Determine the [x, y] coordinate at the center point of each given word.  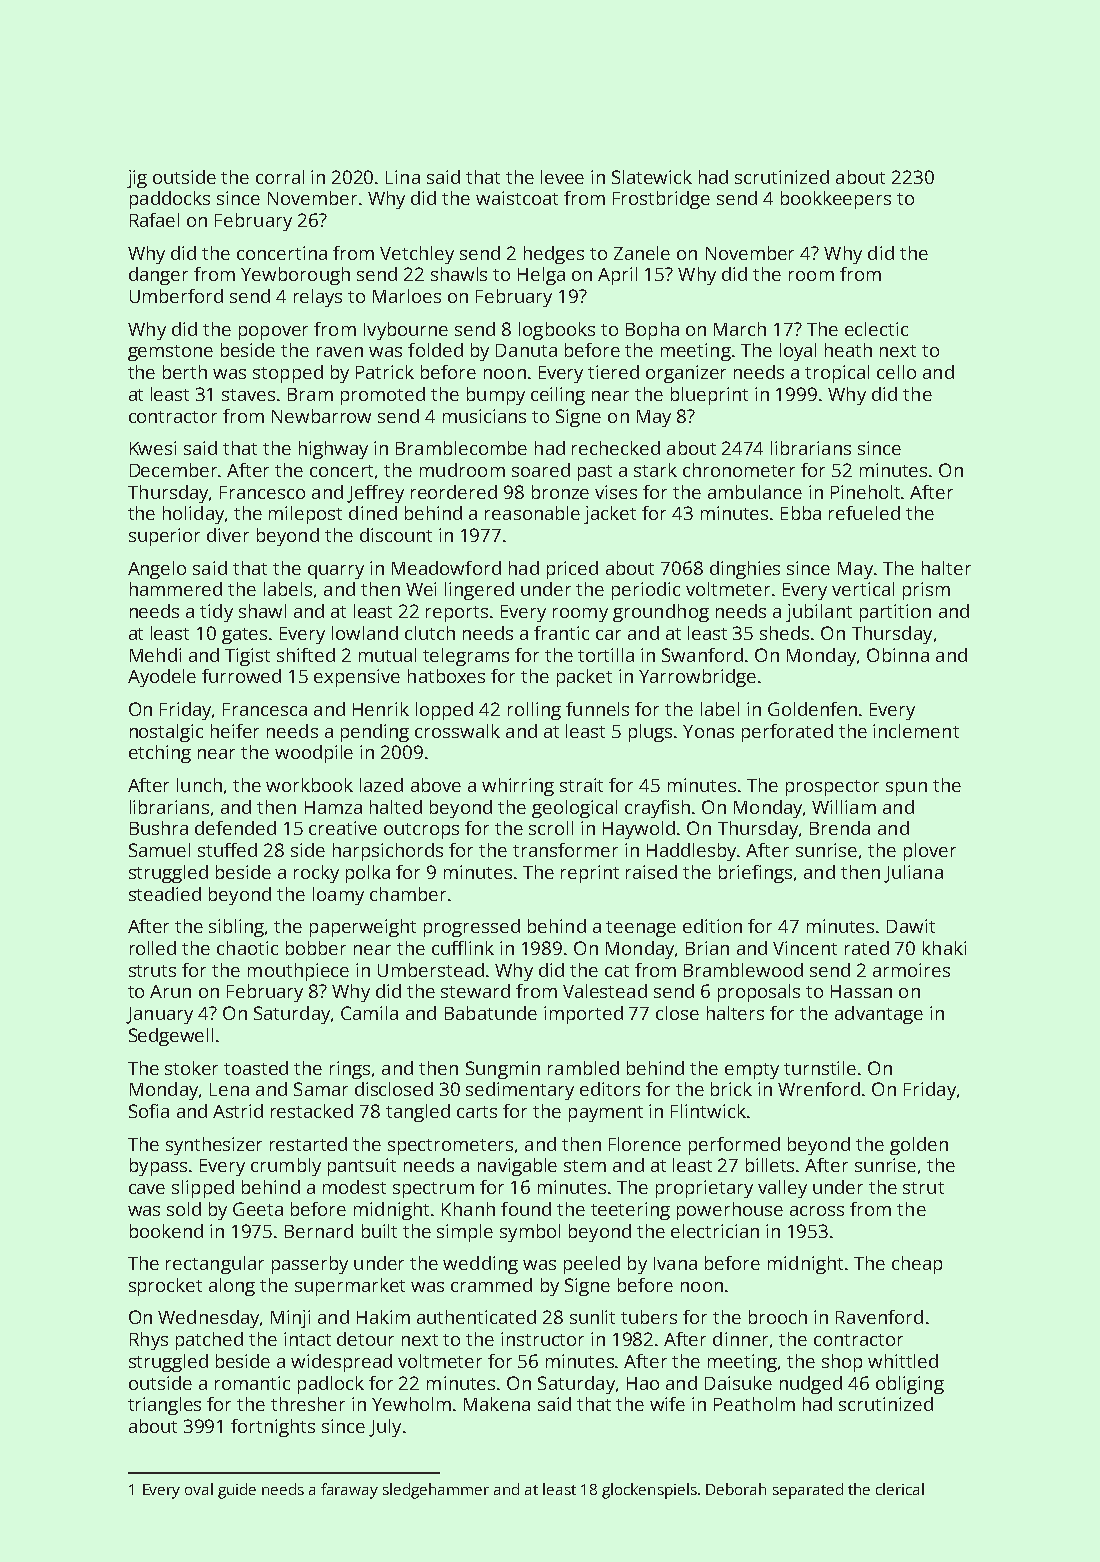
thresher [308, 1404]
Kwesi [153, 448]
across [817, 1211]
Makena [497, 1404]
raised [651, 872]
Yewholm [411, 1404]
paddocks [170, 200]
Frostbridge [661, 200]
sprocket [165, 1287]
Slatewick [652, 177]
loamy [338, 896]
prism [926, 591]
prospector [832, 788]
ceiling [558, 396]
